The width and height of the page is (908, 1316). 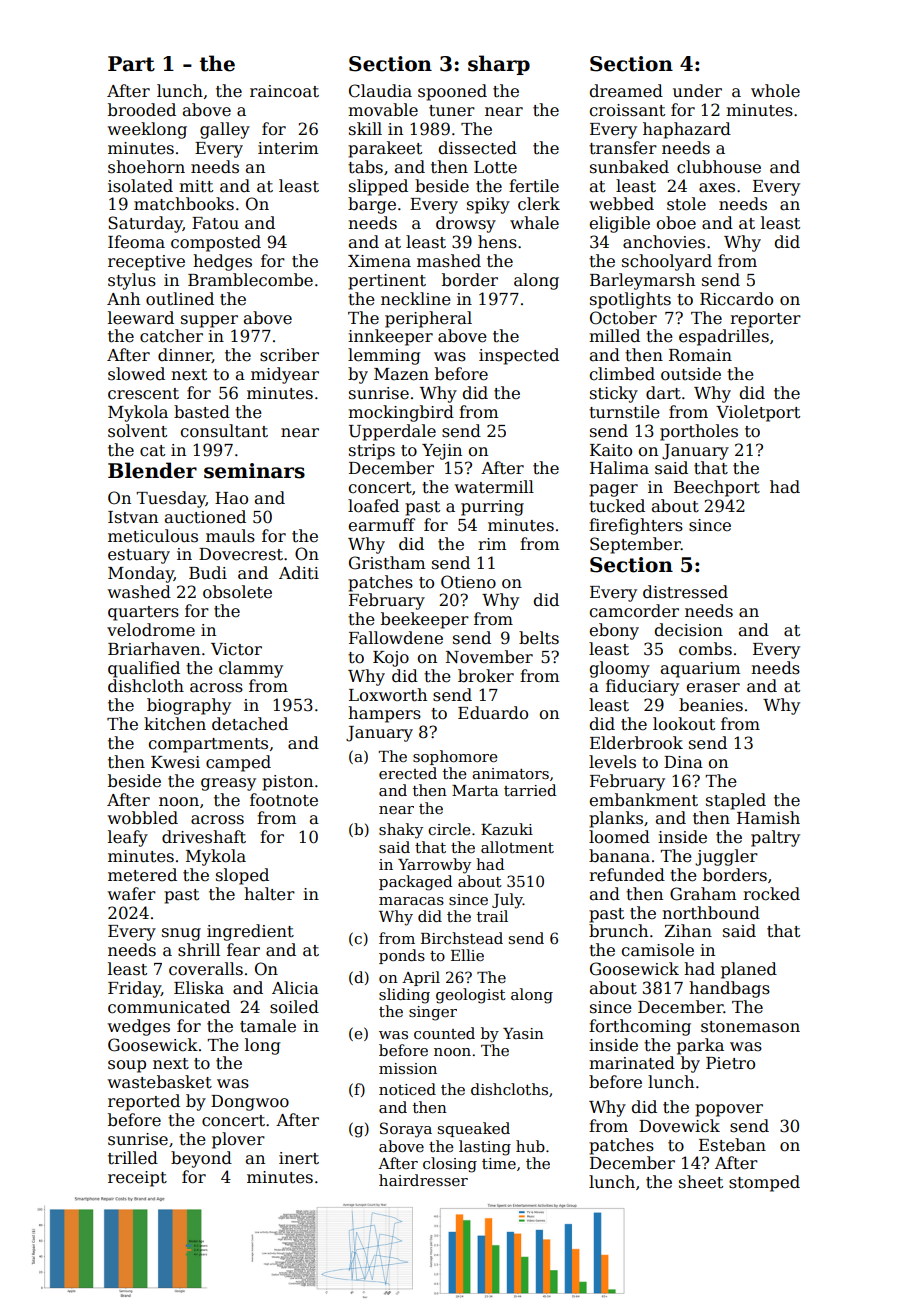 What do you see at coordinates (749, 970) in the page?
I see `planed` at bounding box center [749, 970].
